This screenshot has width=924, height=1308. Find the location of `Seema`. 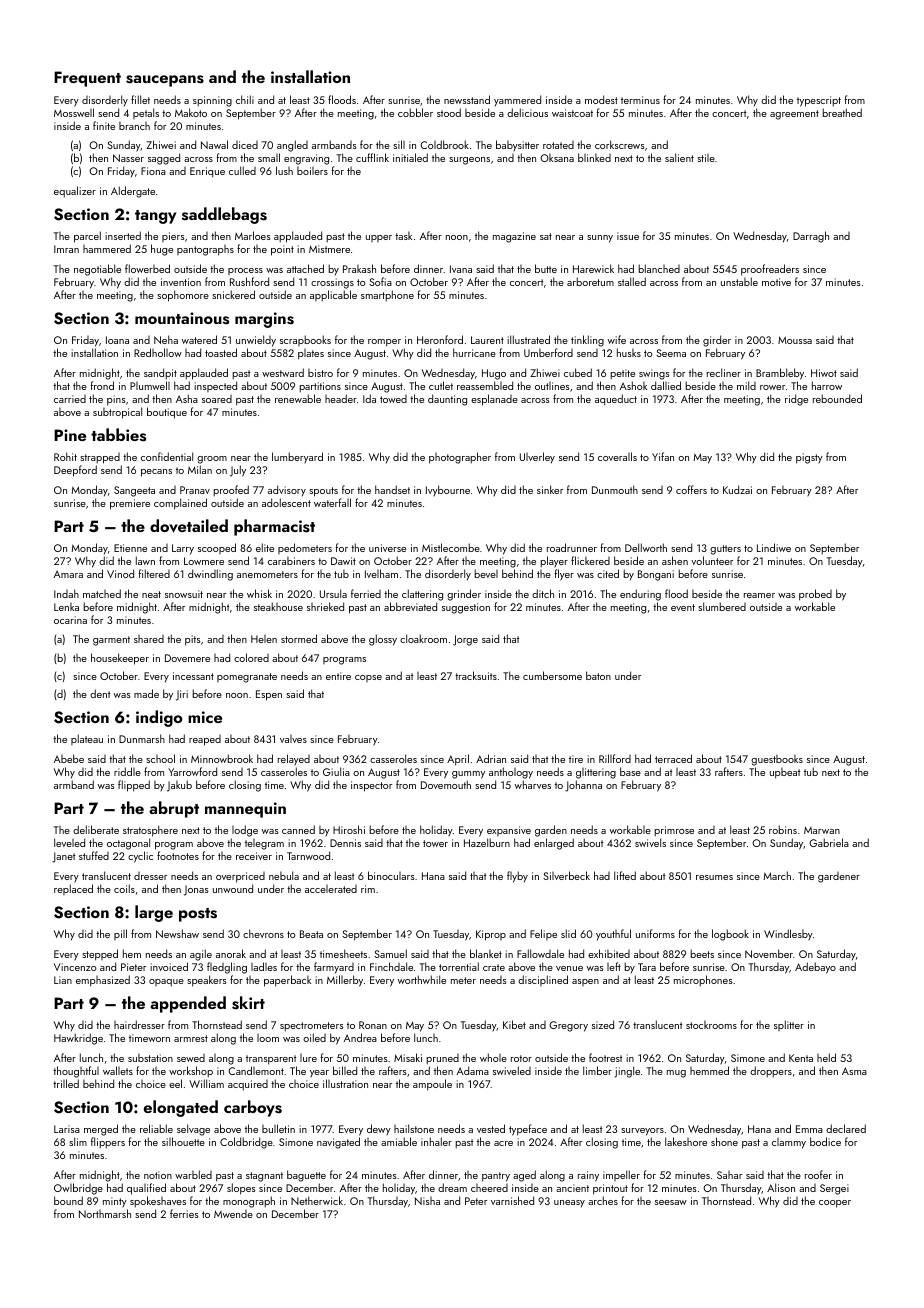

Seema is located at coordinates (671, 353).
